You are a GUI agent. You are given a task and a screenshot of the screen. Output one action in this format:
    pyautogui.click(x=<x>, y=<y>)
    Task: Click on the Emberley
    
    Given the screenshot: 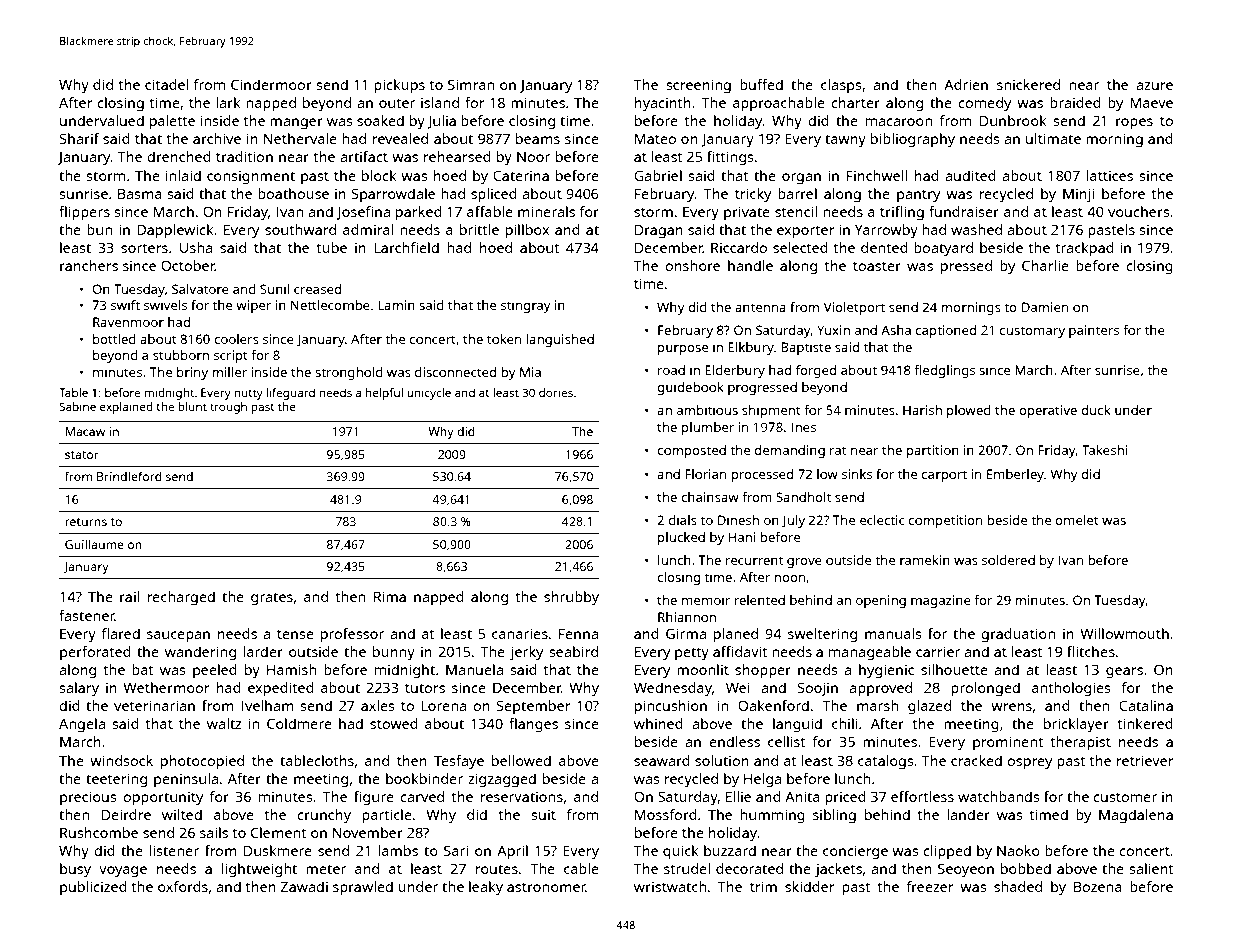 What is the action you would take?
    pyautogui.click(x=1015, y=475)
